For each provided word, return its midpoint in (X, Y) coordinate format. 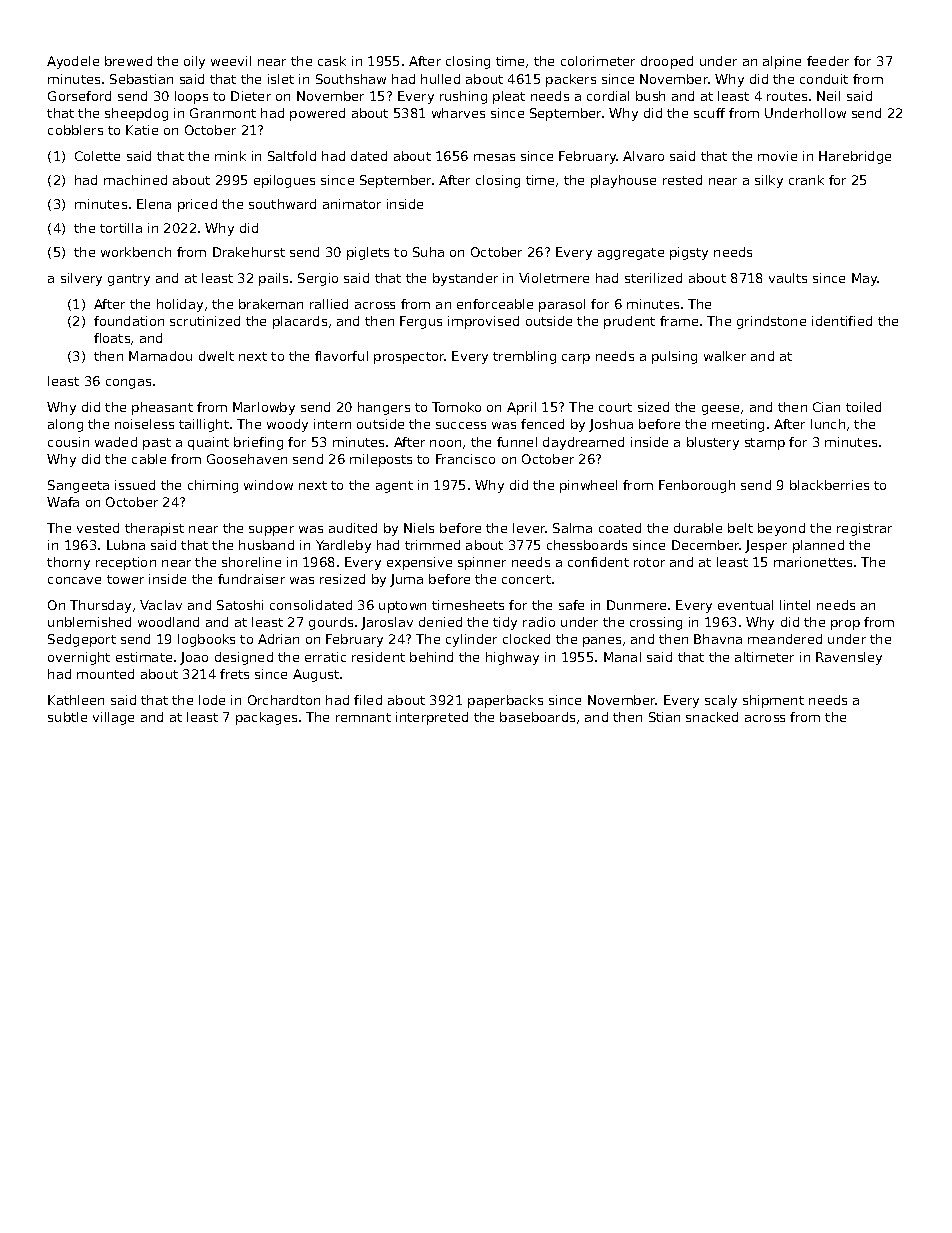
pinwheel (588, 486)
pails (273, 279)
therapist (154, 529)
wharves (458, 113)
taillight (204, 425)
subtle (67, 717)
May (865, 279)
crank (806, 180)
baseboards (537, 717)
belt (740, 528)
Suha (428, 252)
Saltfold (292, 156)
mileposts (381, 460)
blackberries (829, 485)
